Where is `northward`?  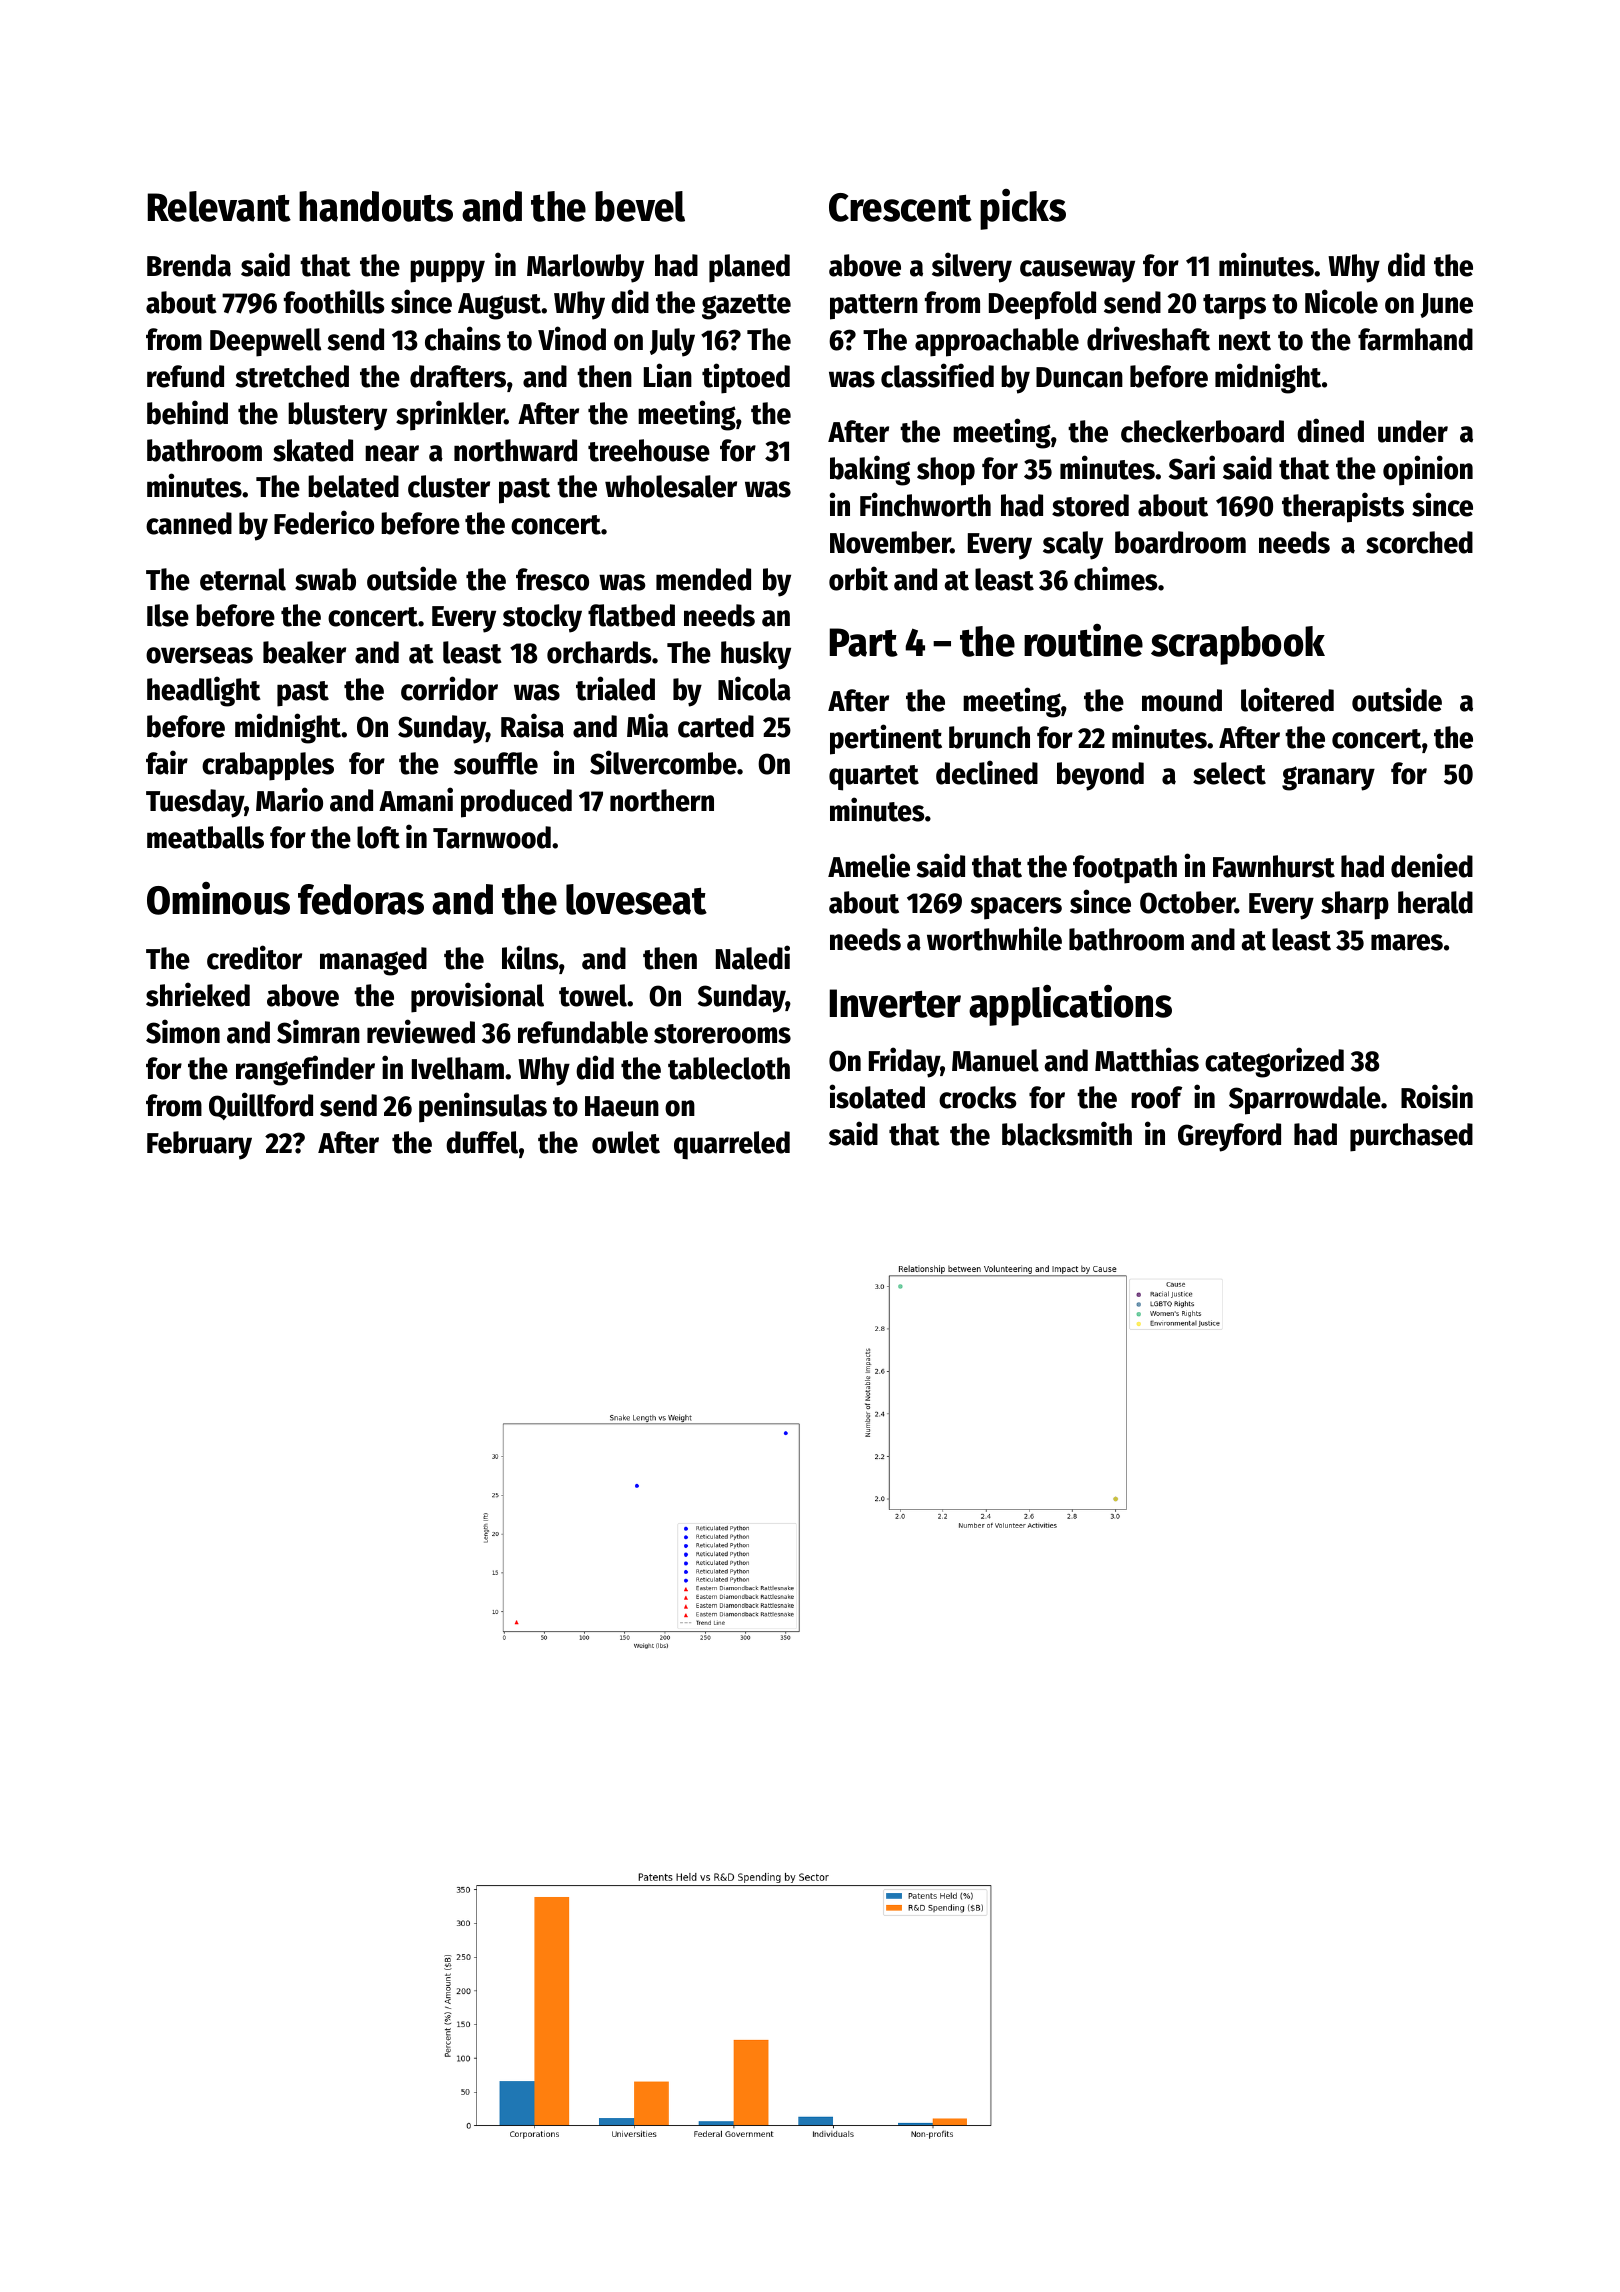
northward is located at coordinates (515, 450).
